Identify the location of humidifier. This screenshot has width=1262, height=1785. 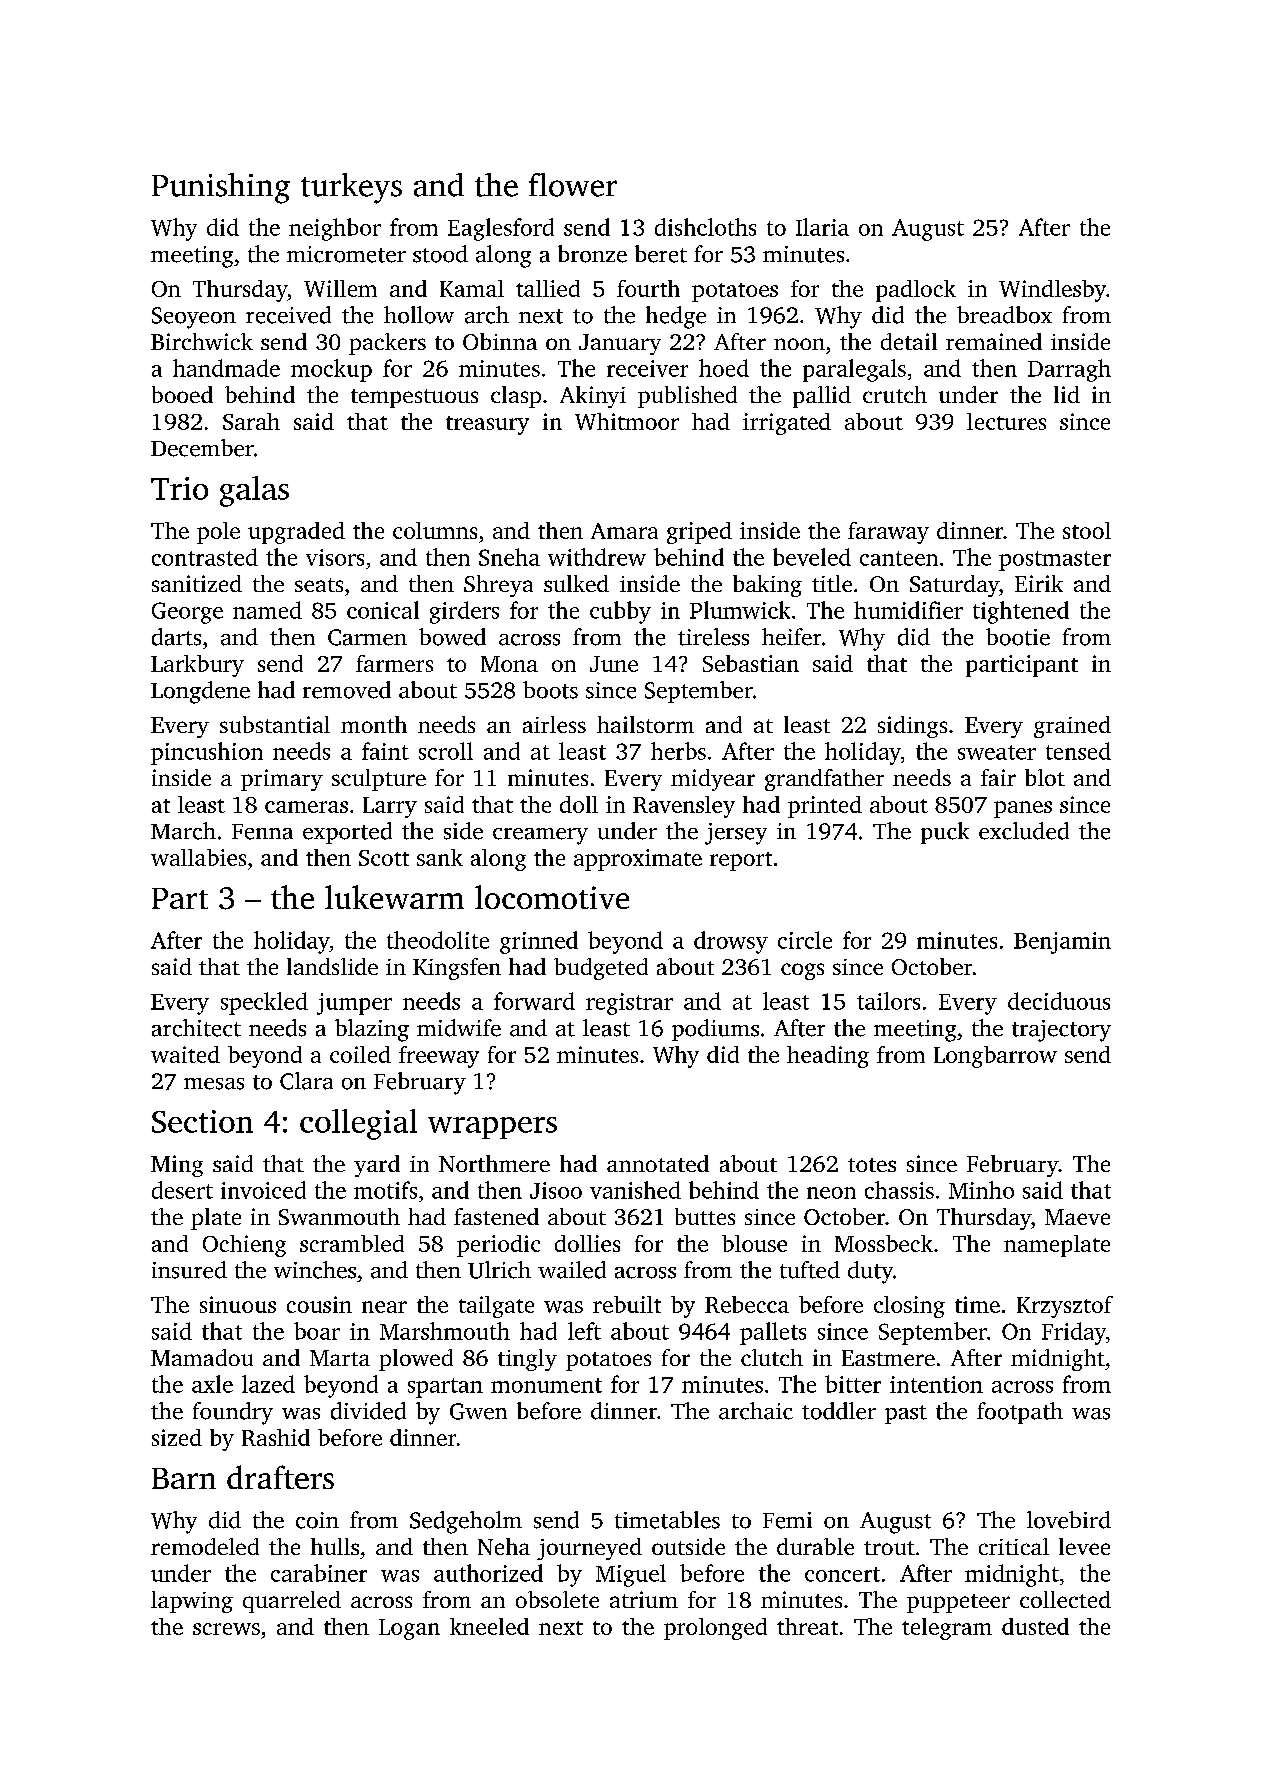
(908, 610).
